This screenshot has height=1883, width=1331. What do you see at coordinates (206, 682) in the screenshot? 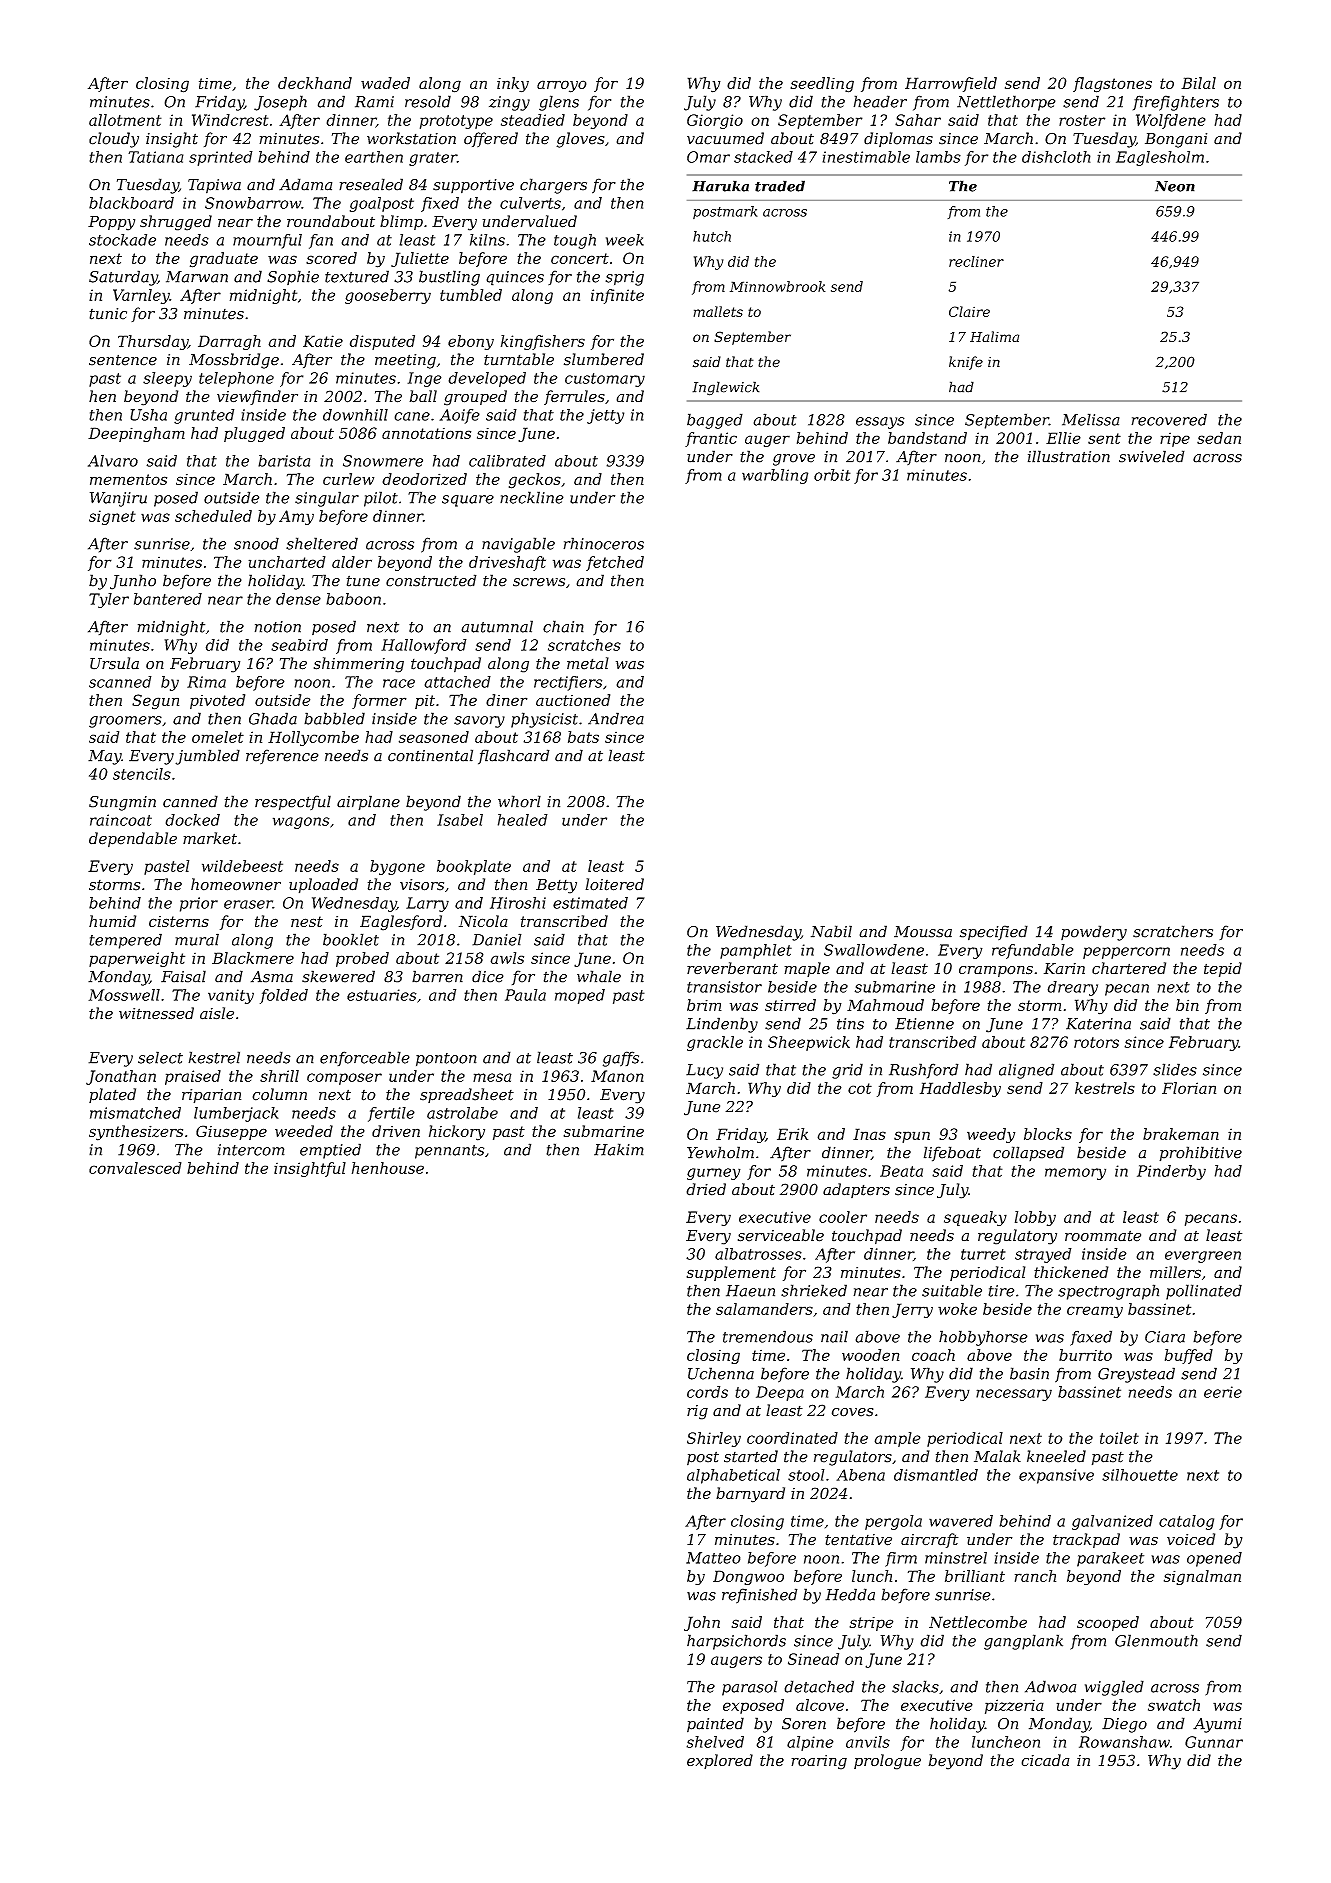
I see `Rima` at bounding box center [206, 682].
